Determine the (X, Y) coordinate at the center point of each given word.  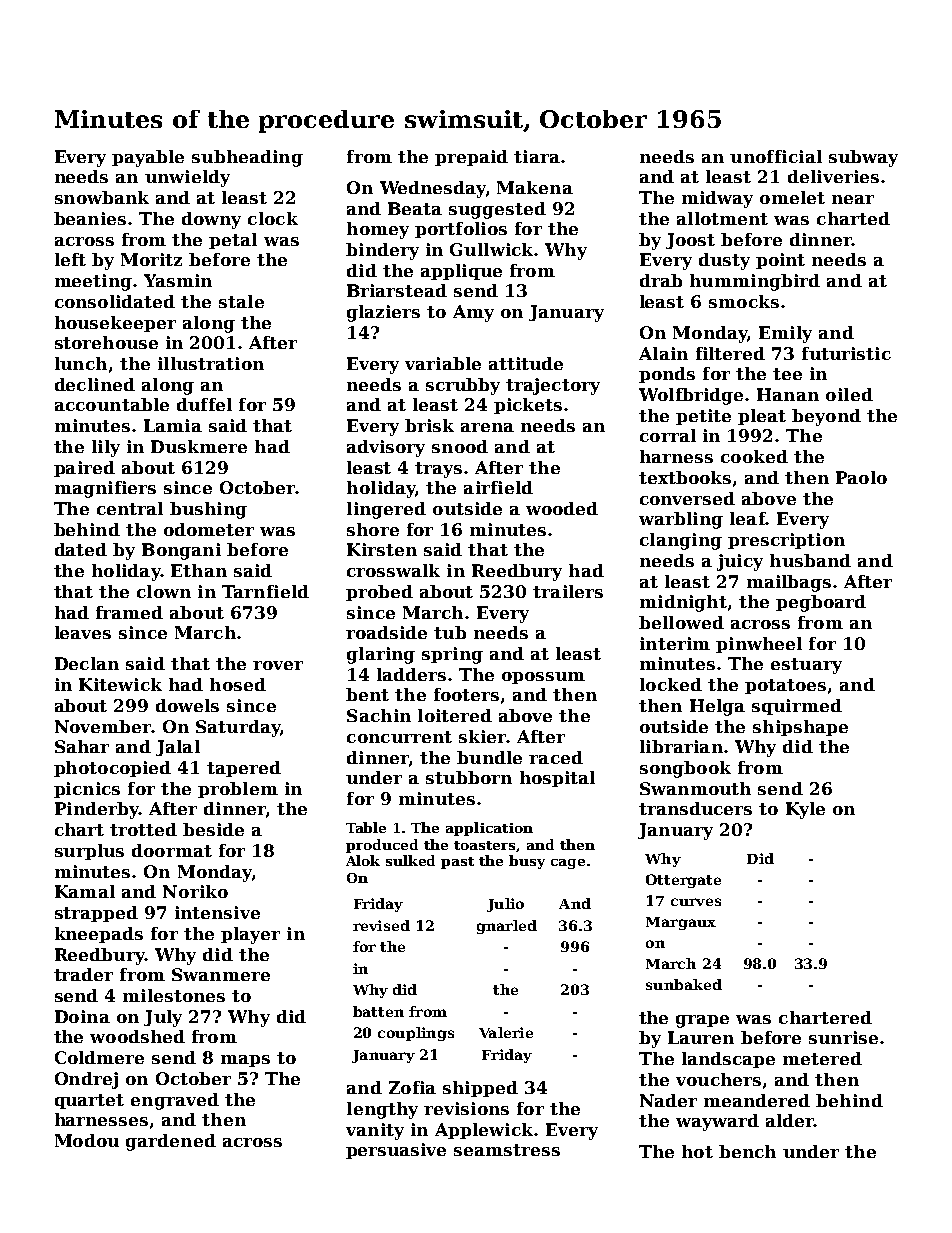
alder (790, 1120)
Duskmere (199, 446)
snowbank (102, 197)
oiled (849, 394)
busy (527, 862)
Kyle (805, 810)
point (780, 261)
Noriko (195, 891)
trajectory (553, 386)
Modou (87, 1140)
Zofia (412, 1087)
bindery (382, 251)
